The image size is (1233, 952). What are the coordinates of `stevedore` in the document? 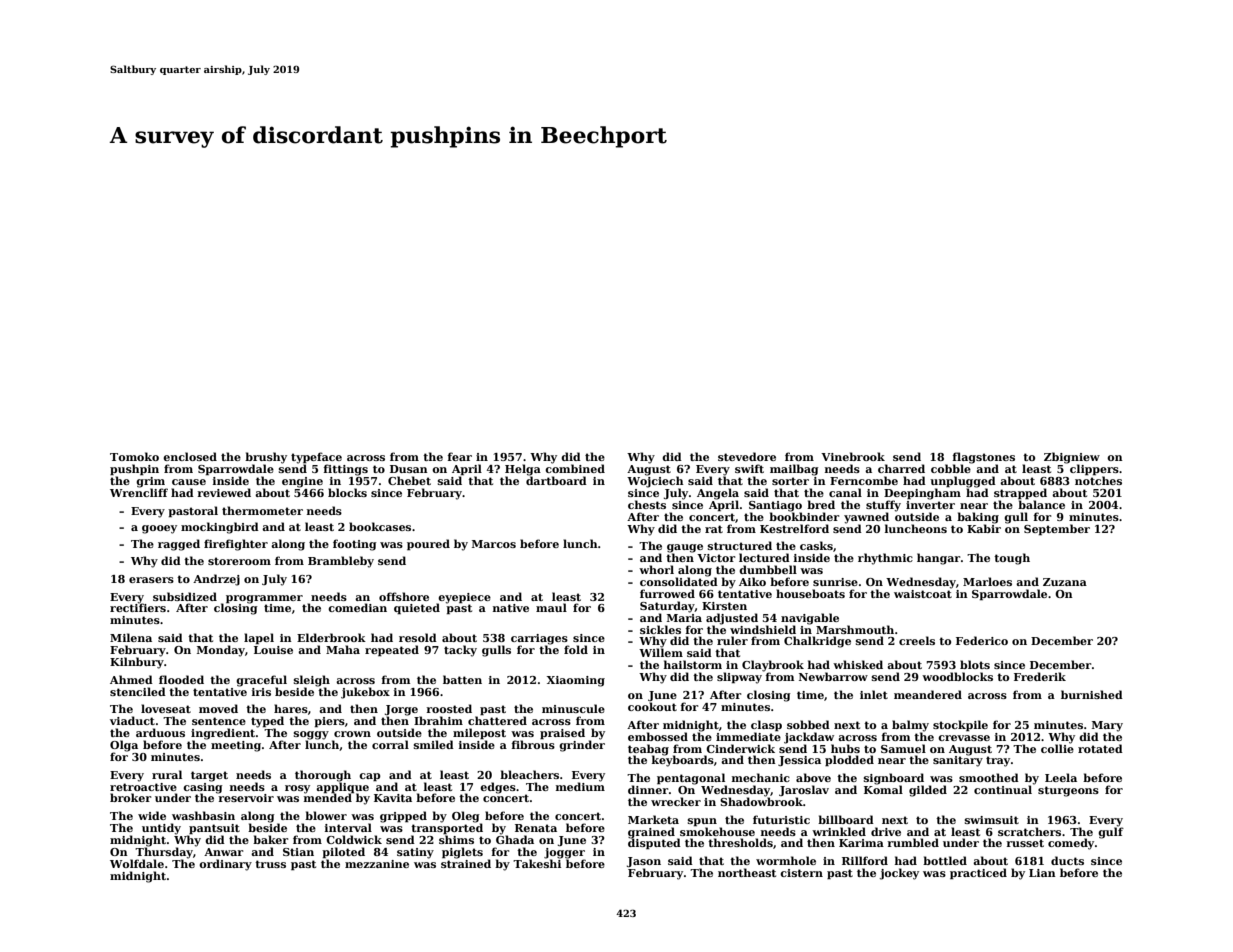 It's located at (747, 456).
